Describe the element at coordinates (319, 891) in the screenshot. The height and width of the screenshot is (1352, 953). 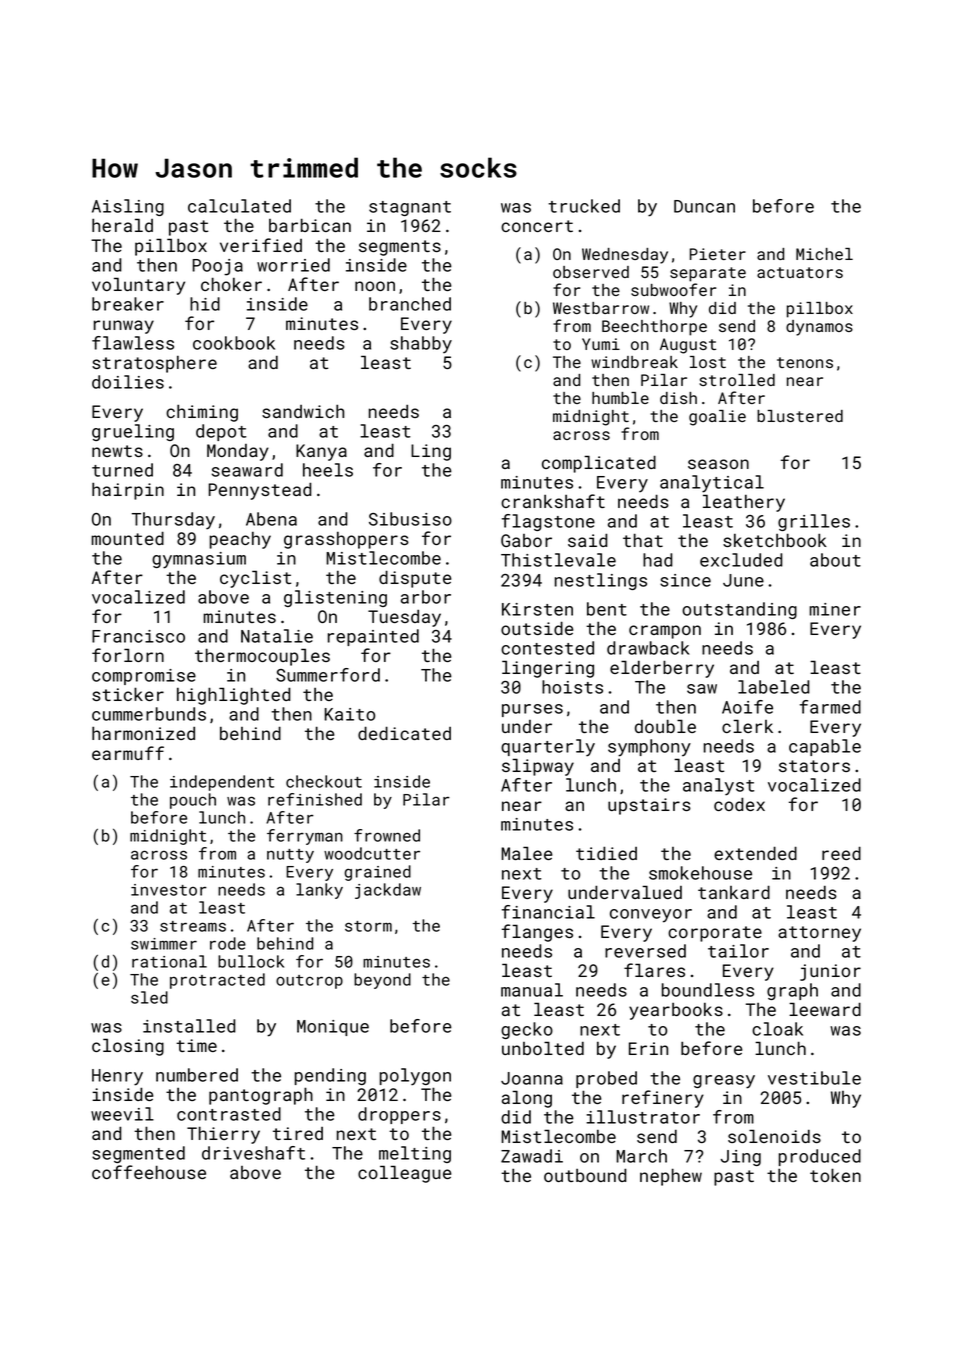
I see `lanky` at that location.
